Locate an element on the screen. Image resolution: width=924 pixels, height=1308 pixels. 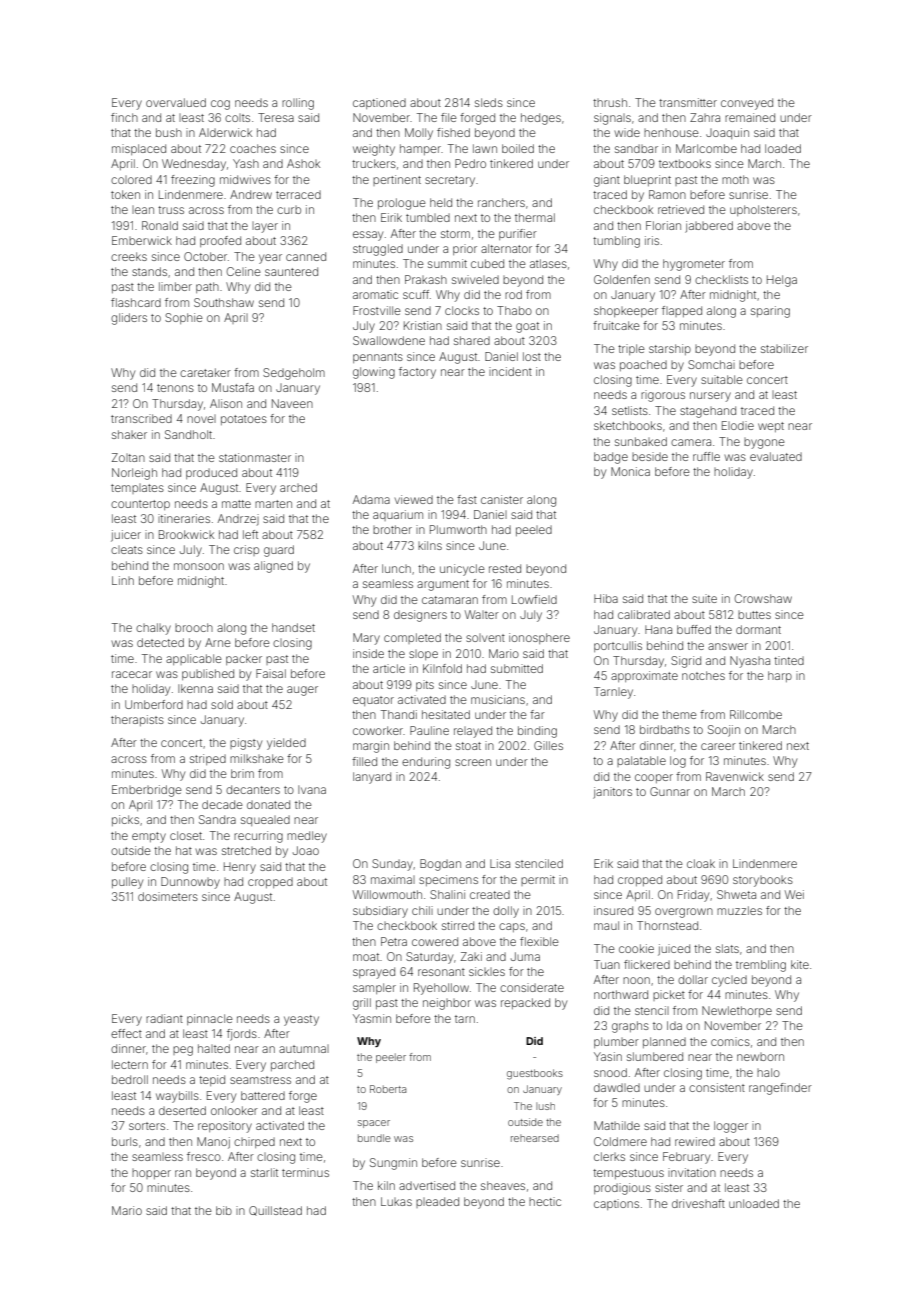
rigorous is located at coordinates (663, 396).
